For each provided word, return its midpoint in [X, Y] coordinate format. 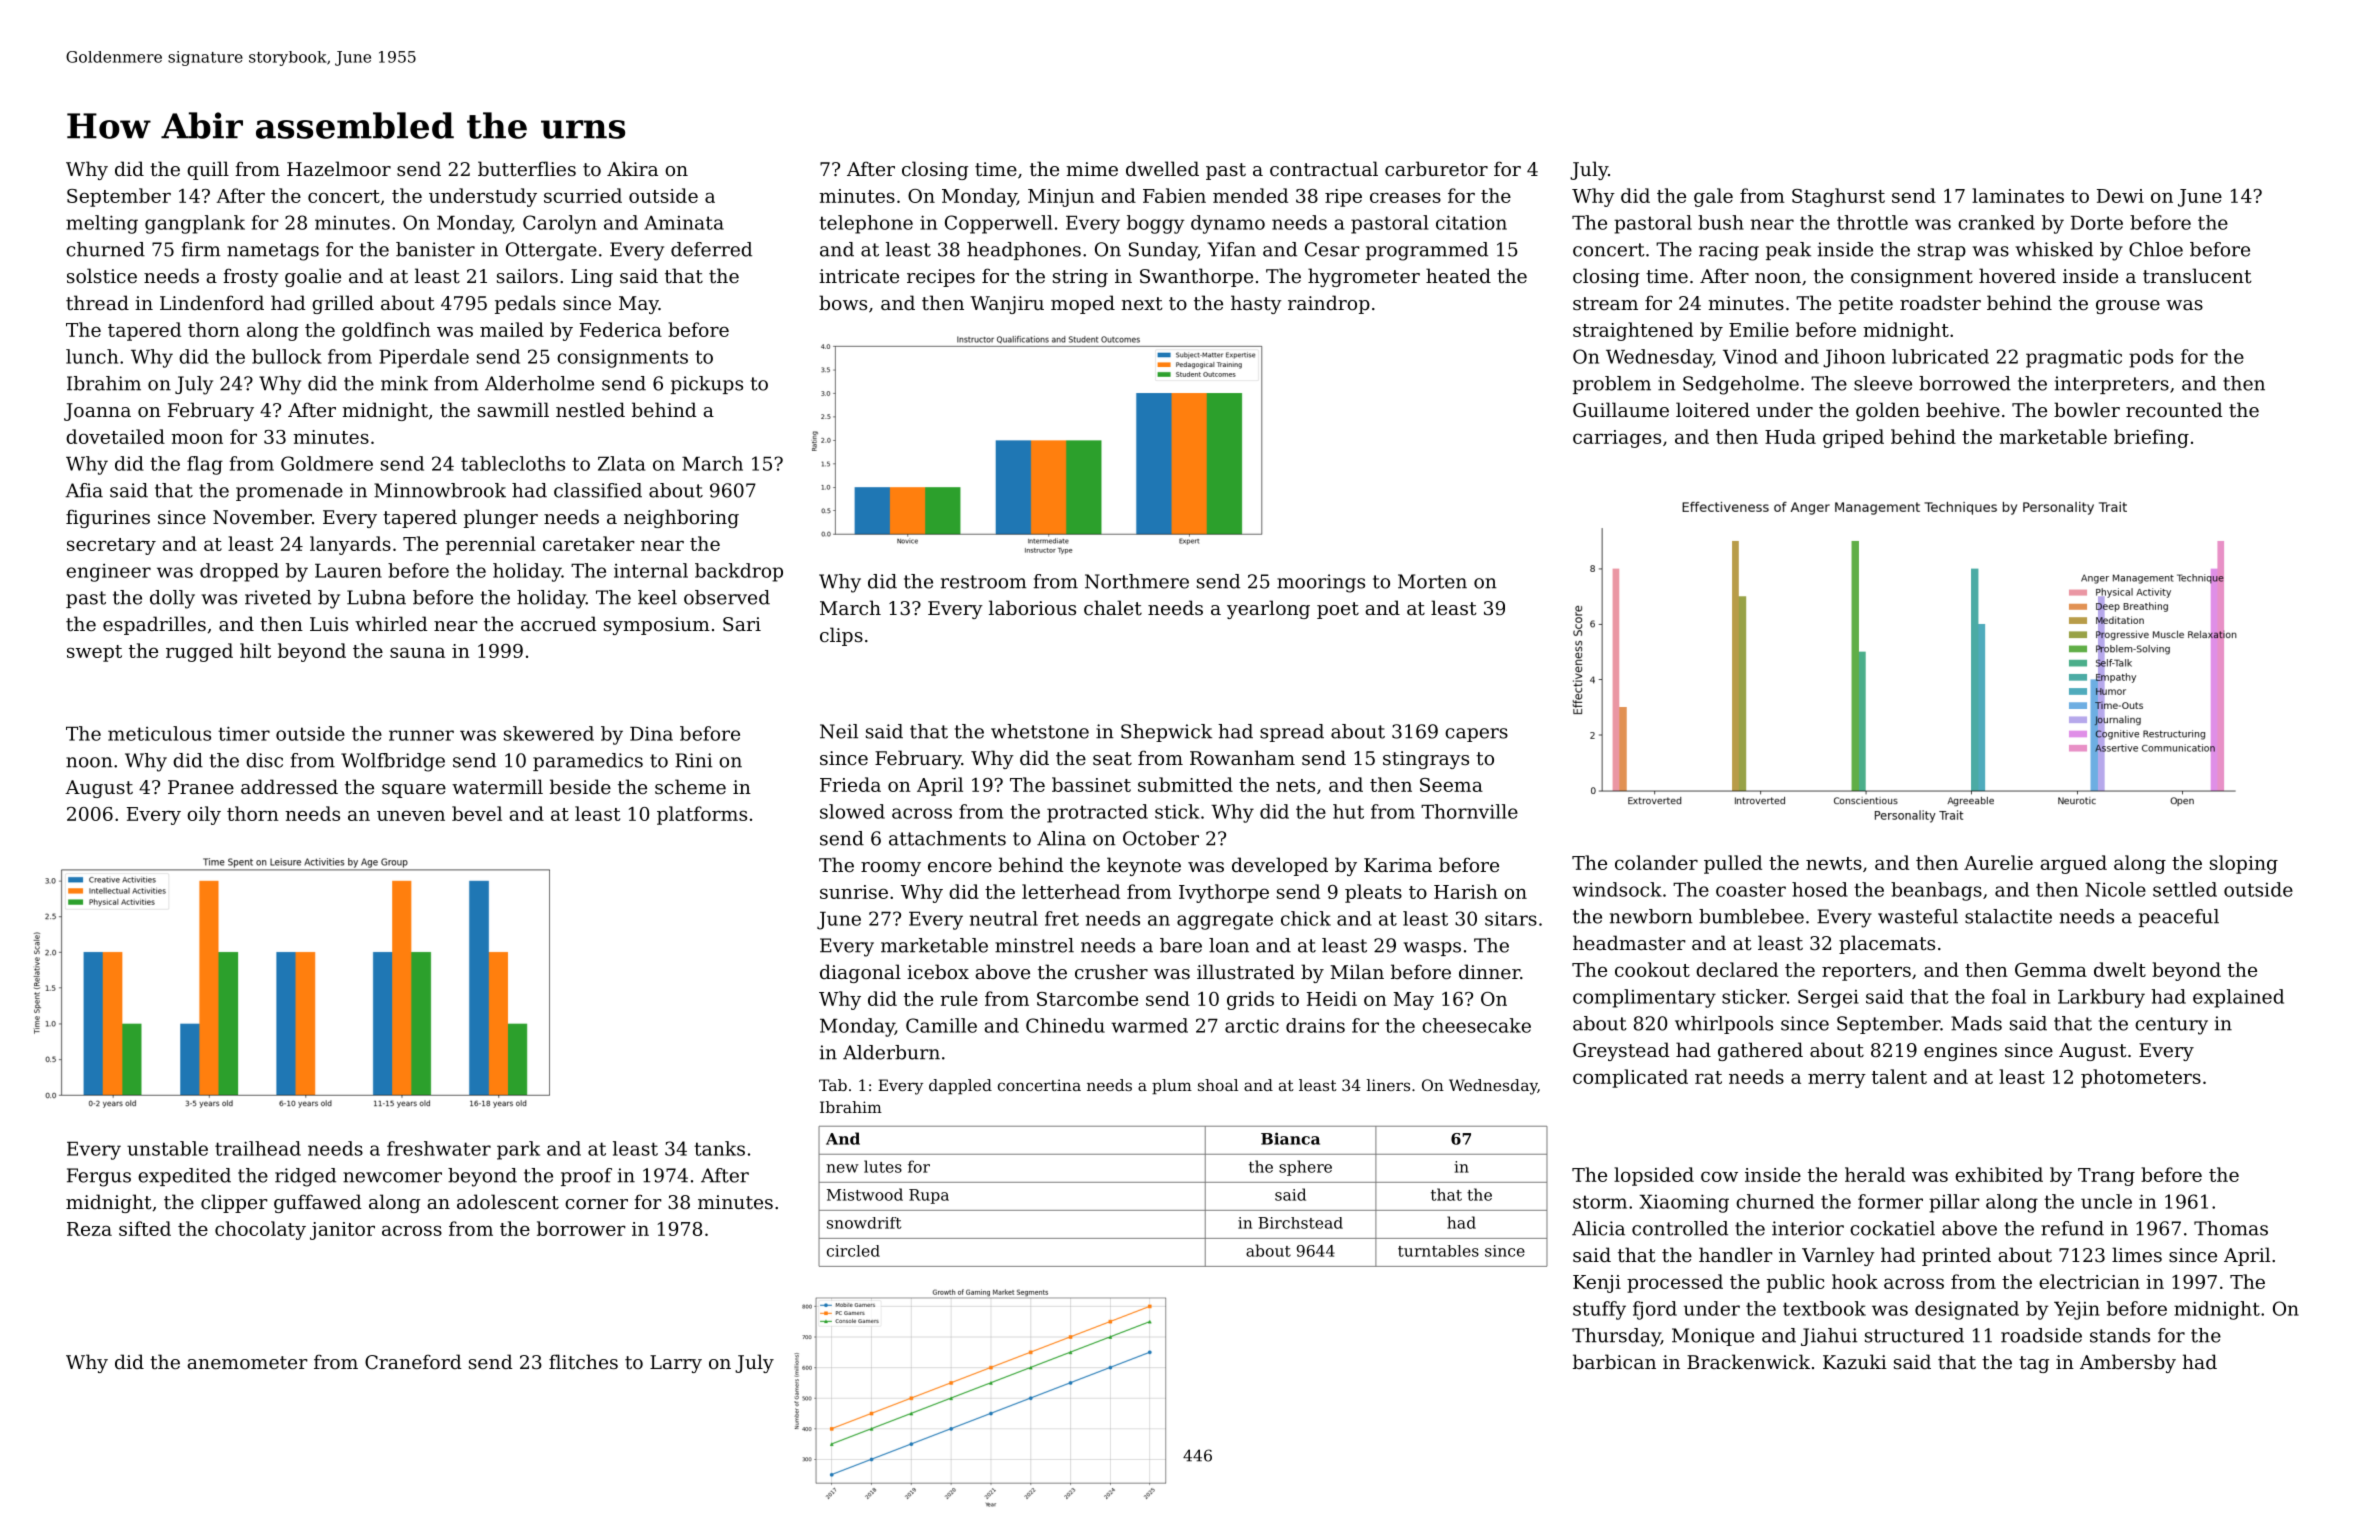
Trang [2106, 1177]
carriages [1617, 439]
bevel [477, 813]
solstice [102, 275]
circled [853, 1251]
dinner [1489, 971]
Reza [89, 1229]
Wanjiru [1007, 305]
